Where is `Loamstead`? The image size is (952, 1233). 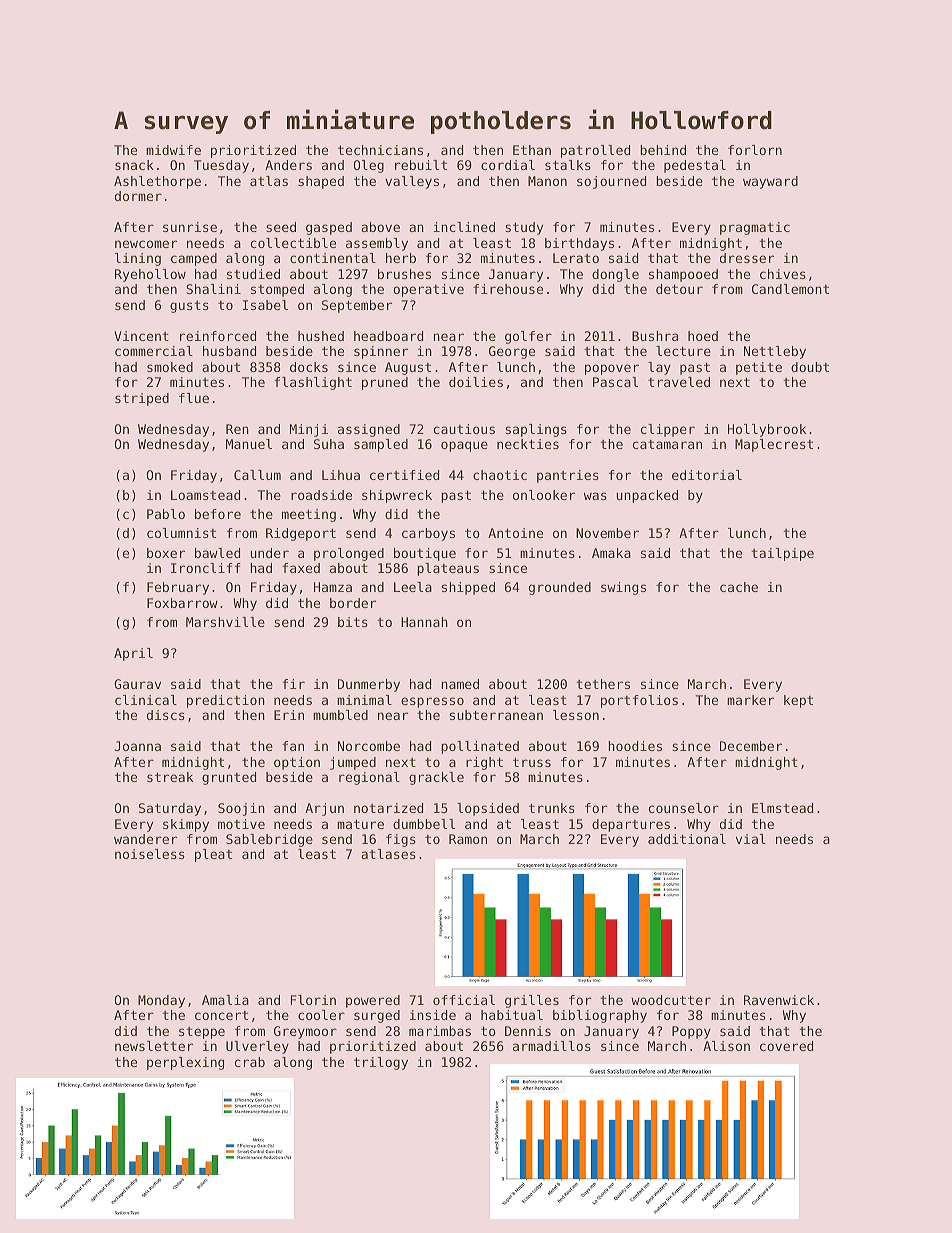 Loamstead is located at coordinates (205, 495).
